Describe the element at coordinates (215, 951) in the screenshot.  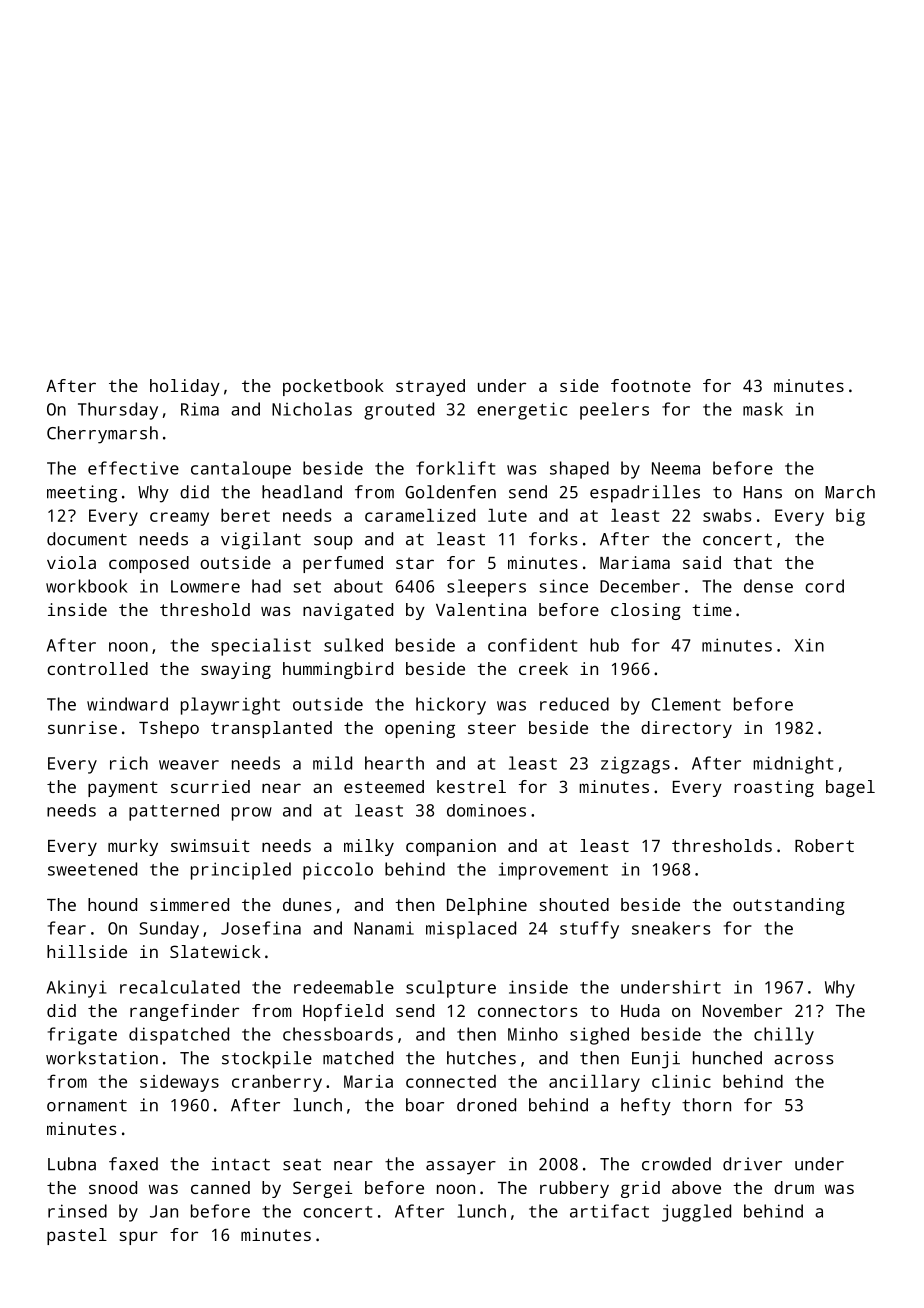
I see `Slatewick` at that location.
